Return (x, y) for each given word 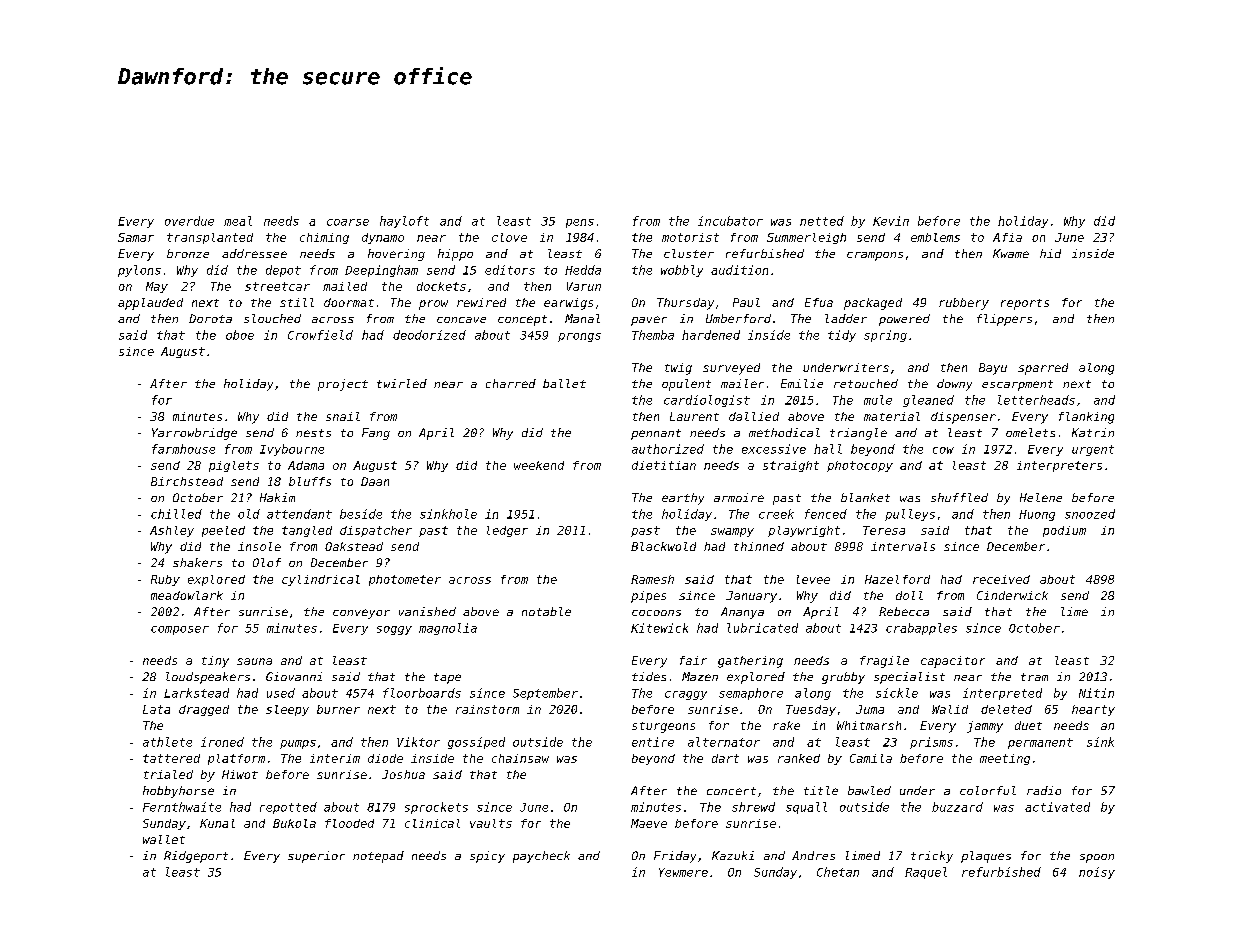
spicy (487, 857)
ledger (507, 531)
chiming (324, 238)
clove (509, 237)
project (343, 385)
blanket (865, 497)
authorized (668, 449)
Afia (1007, 237)
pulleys (910, 515)
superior (316, 857)
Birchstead (187, 481)
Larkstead (196, 693)
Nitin (1096, 693)
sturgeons (663, 727)
